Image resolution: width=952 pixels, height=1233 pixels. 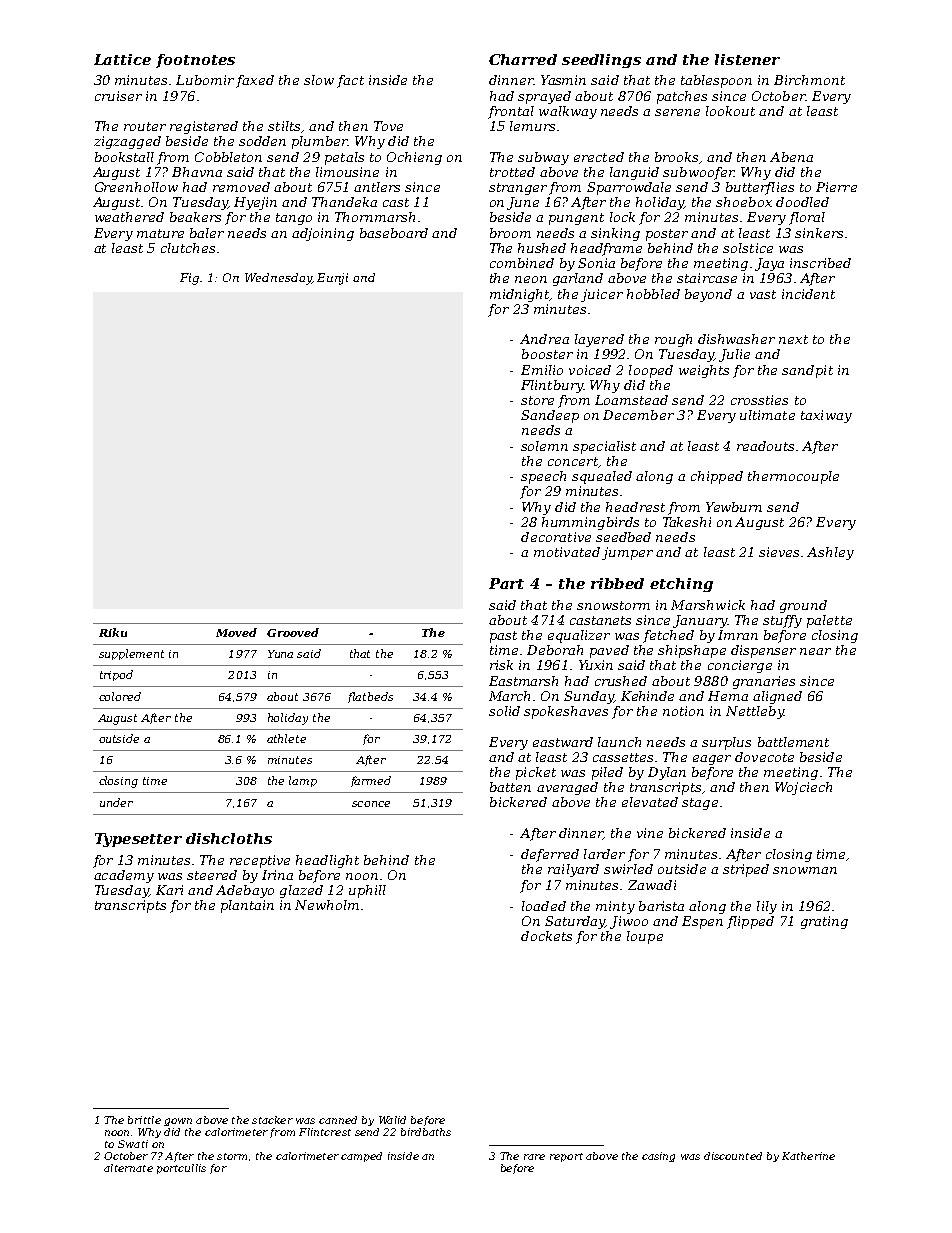 What do you see at coordinates (189, 279) in the image?
I see `Fig` at bounding box center [189, 279].
